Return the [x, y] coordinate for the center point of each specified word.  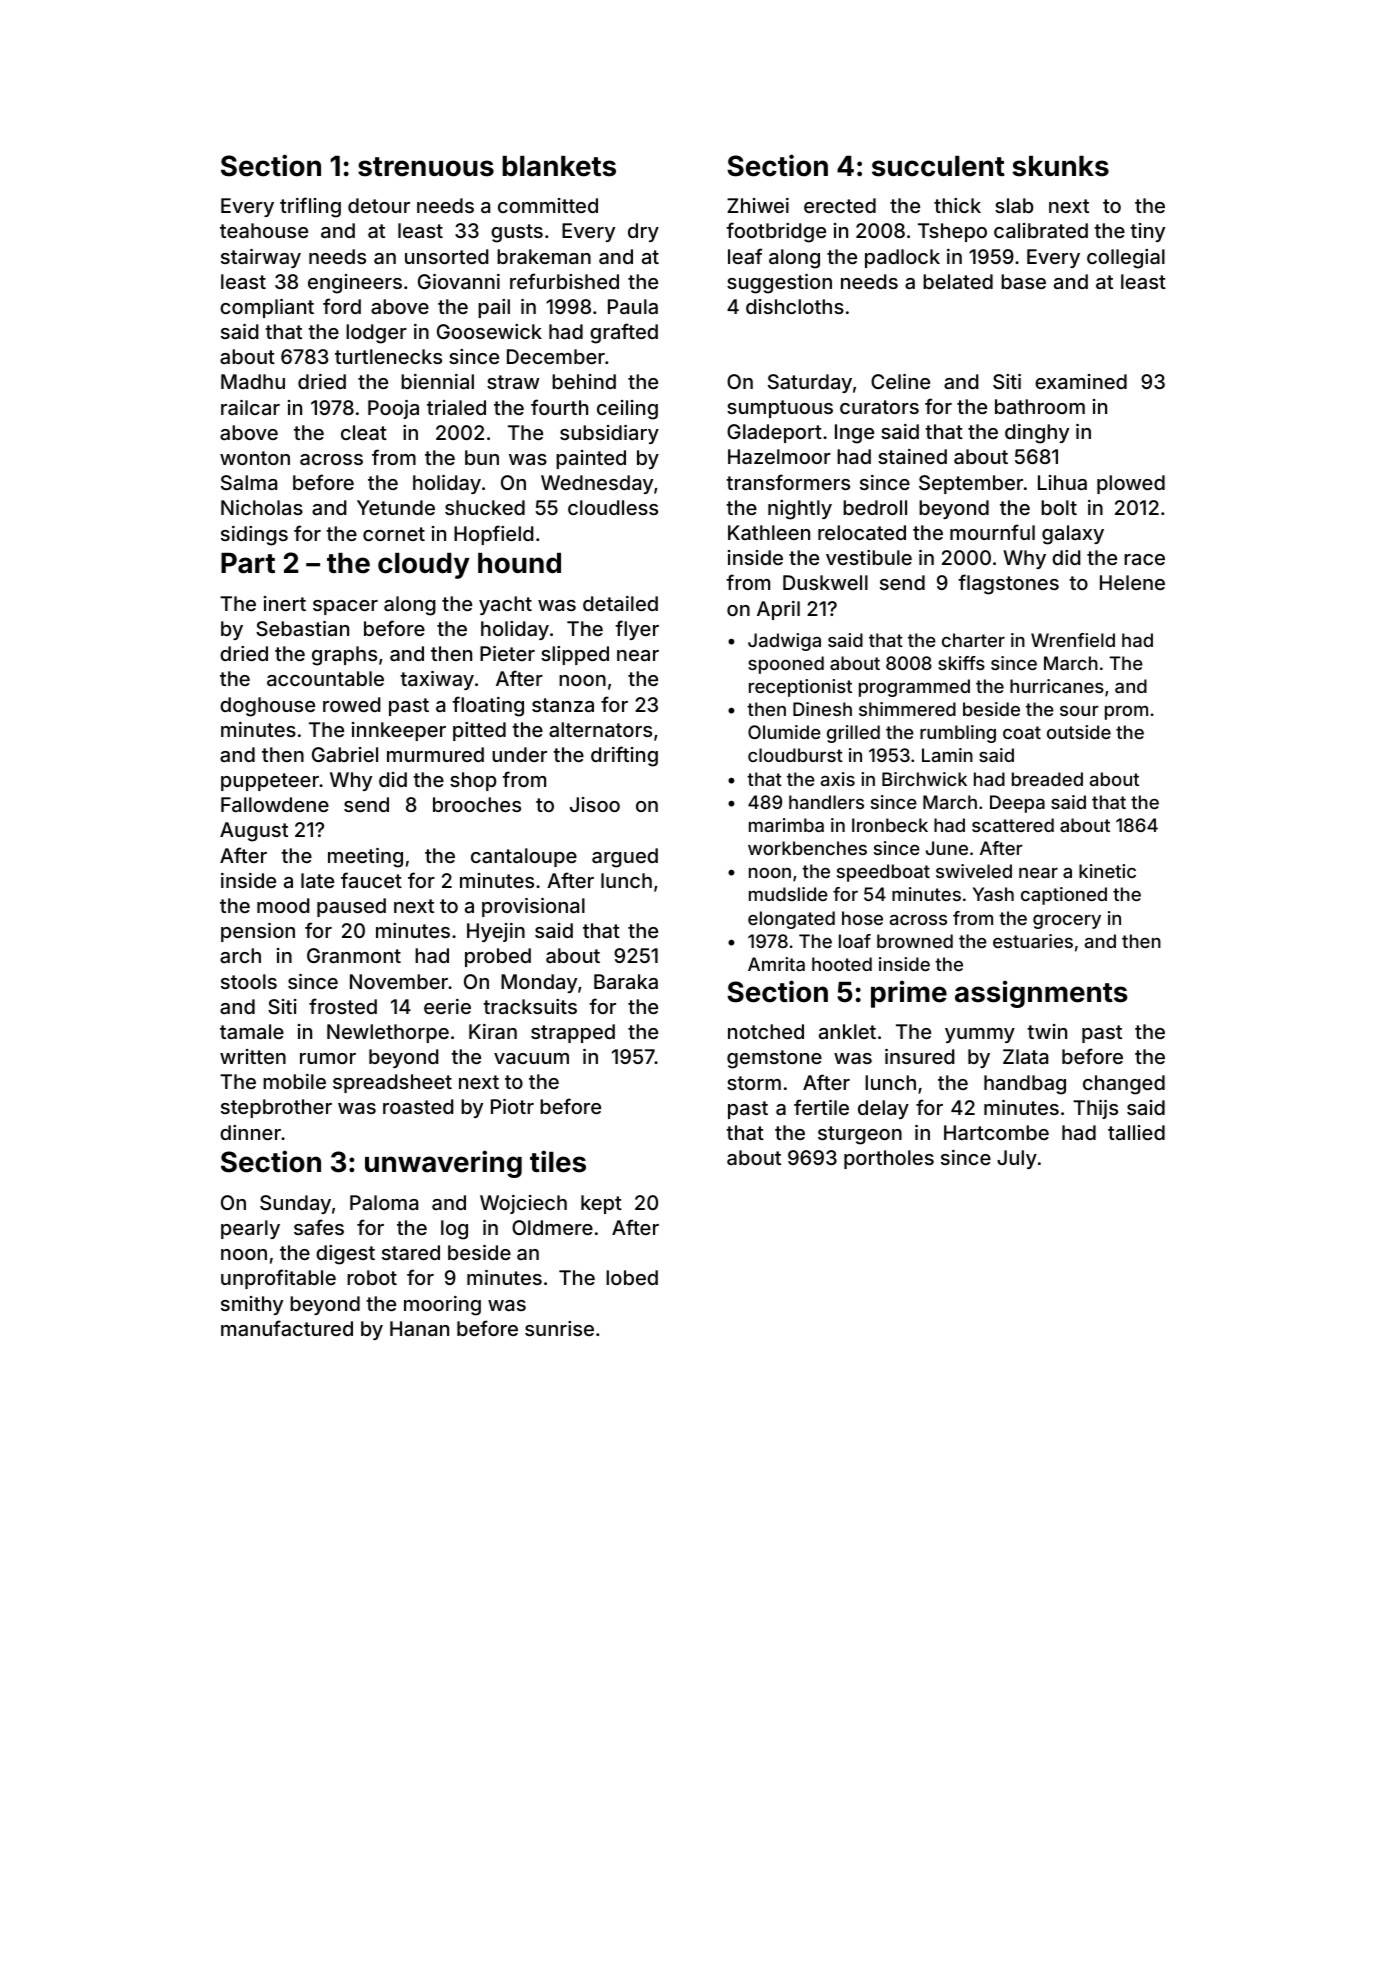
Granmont [354, 955]
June [947, 848]
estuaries [1033, 941]
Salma [249, 482]
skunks [1060, 166]
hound [519, 563]
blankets [559, 166]
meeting [365, 858]
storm [754, 1083]
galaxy [1073, 535]
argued [625, 858]
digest [345, 1255]
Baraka [626, 981]
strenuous [426, 167]
